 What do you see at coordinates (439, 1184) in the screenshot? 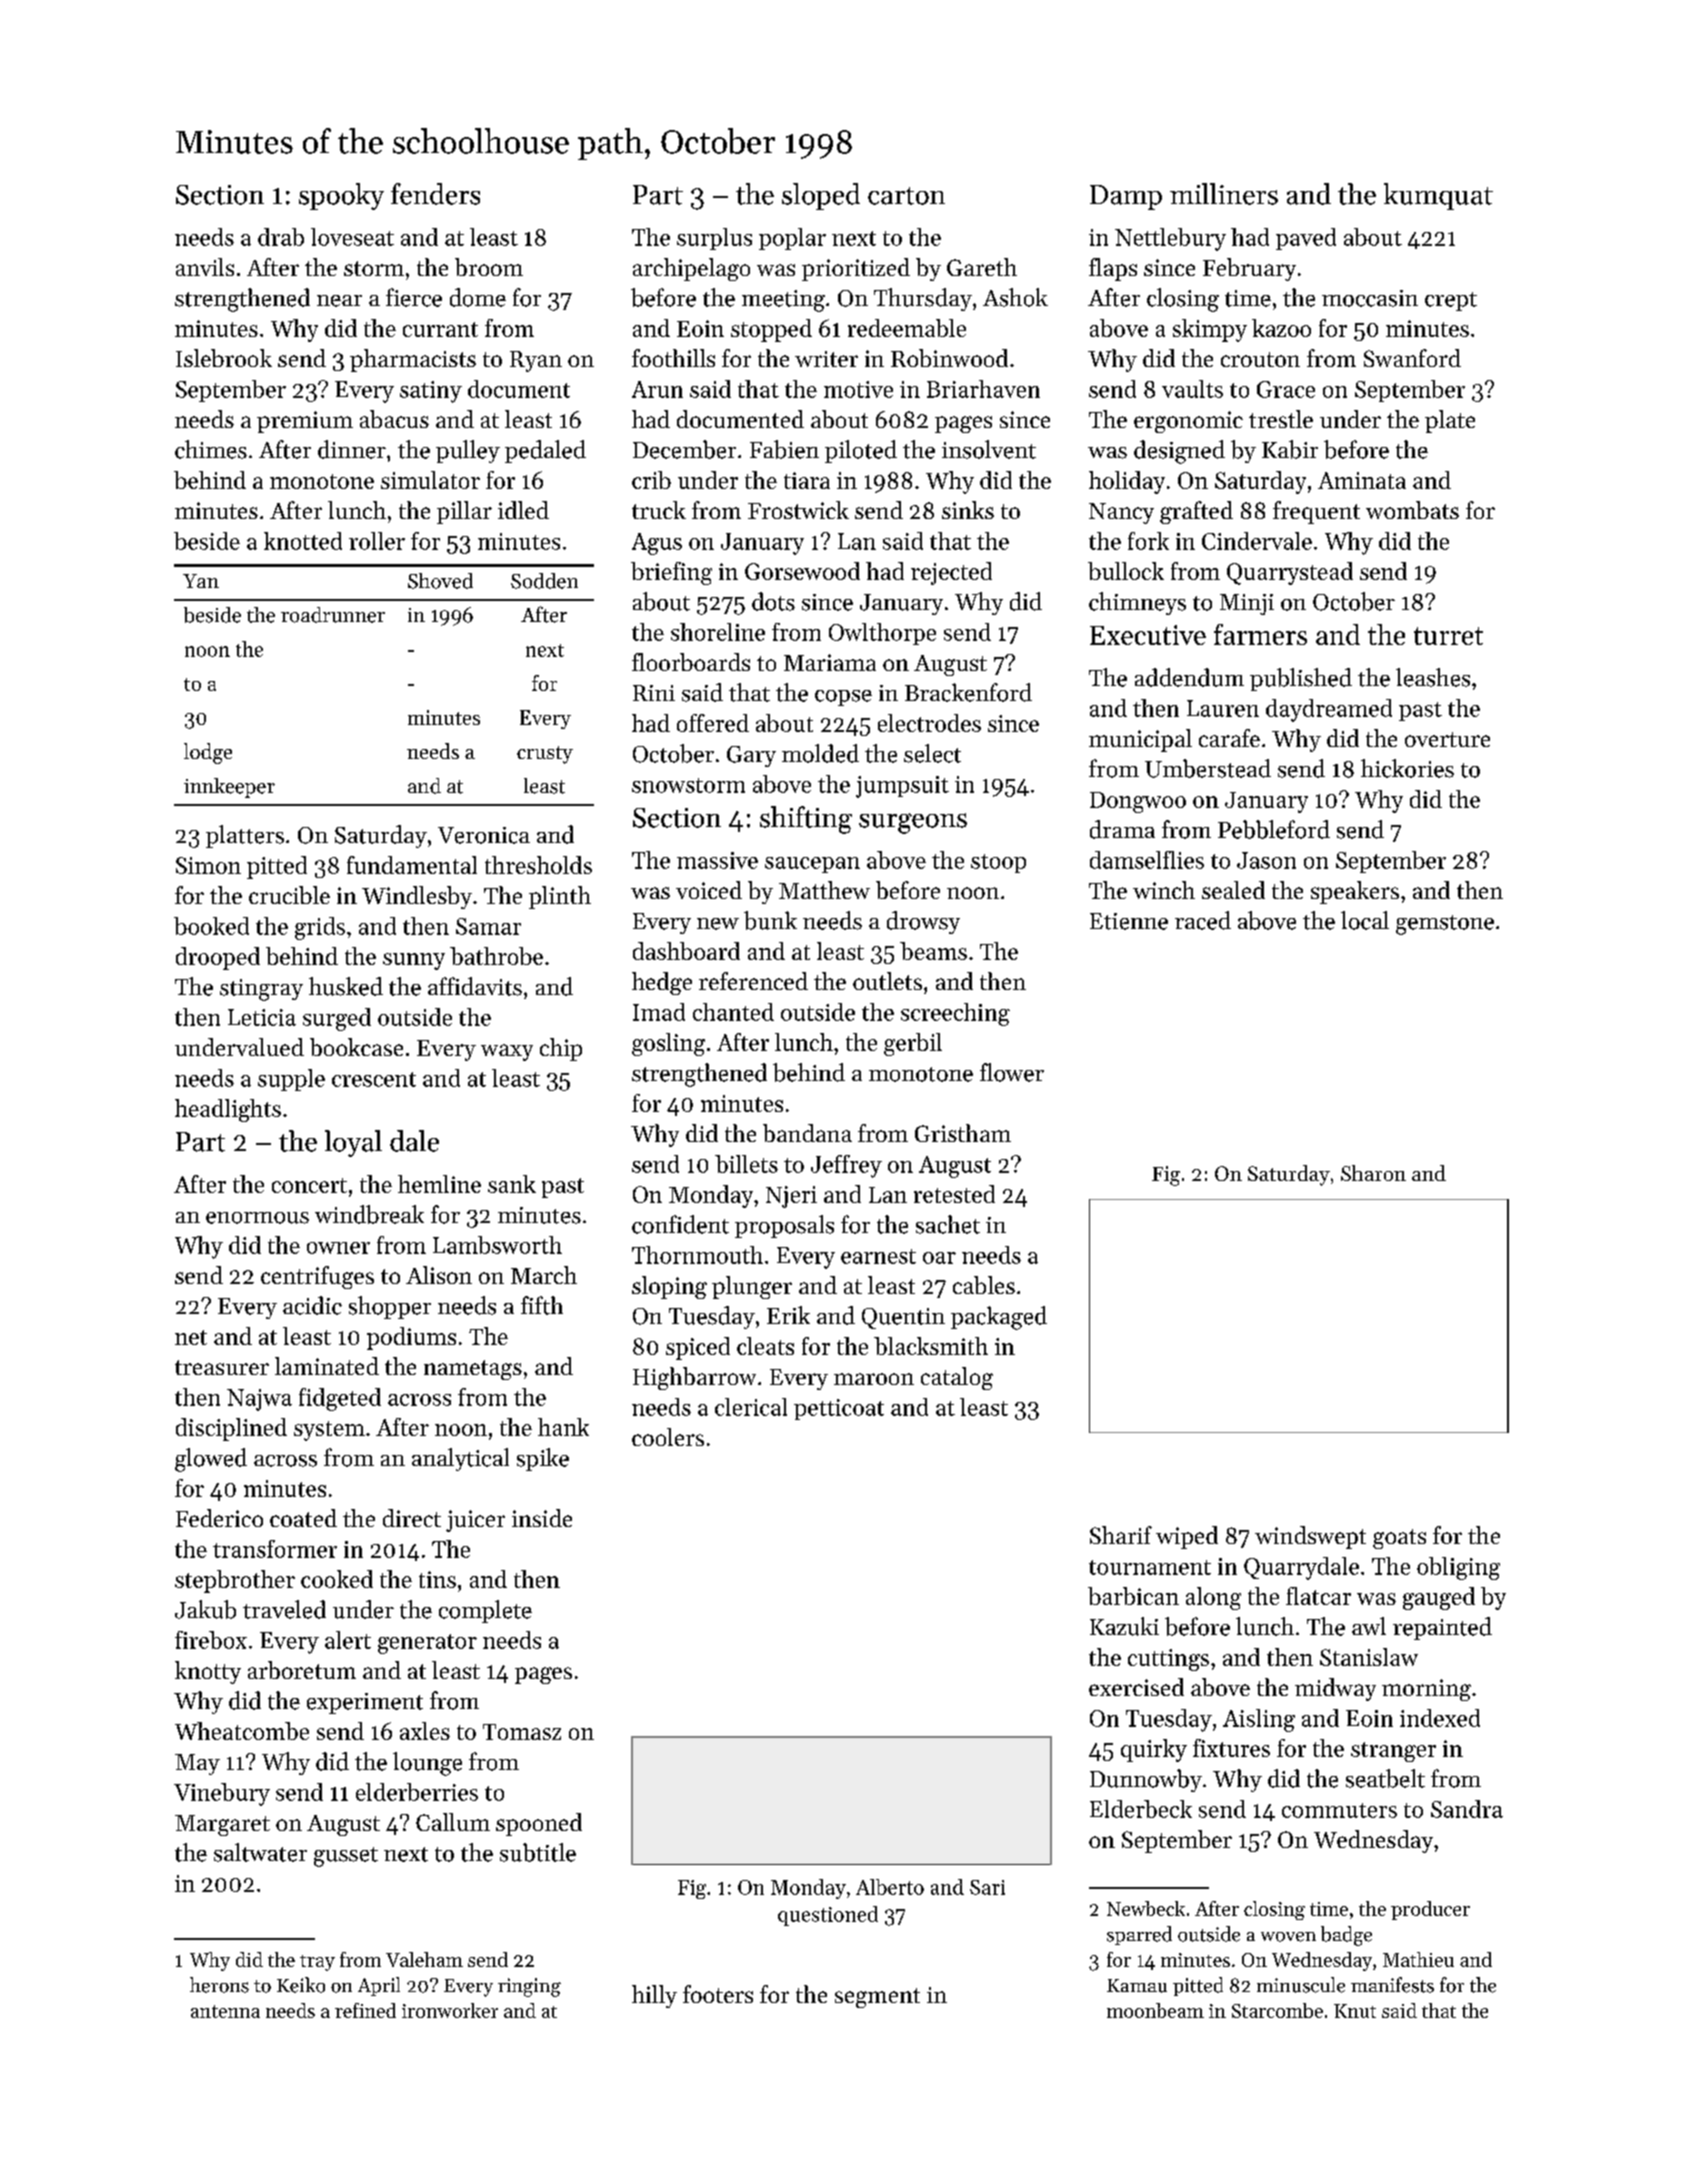
I see `hemline` at bounding box center [439, 1184].
